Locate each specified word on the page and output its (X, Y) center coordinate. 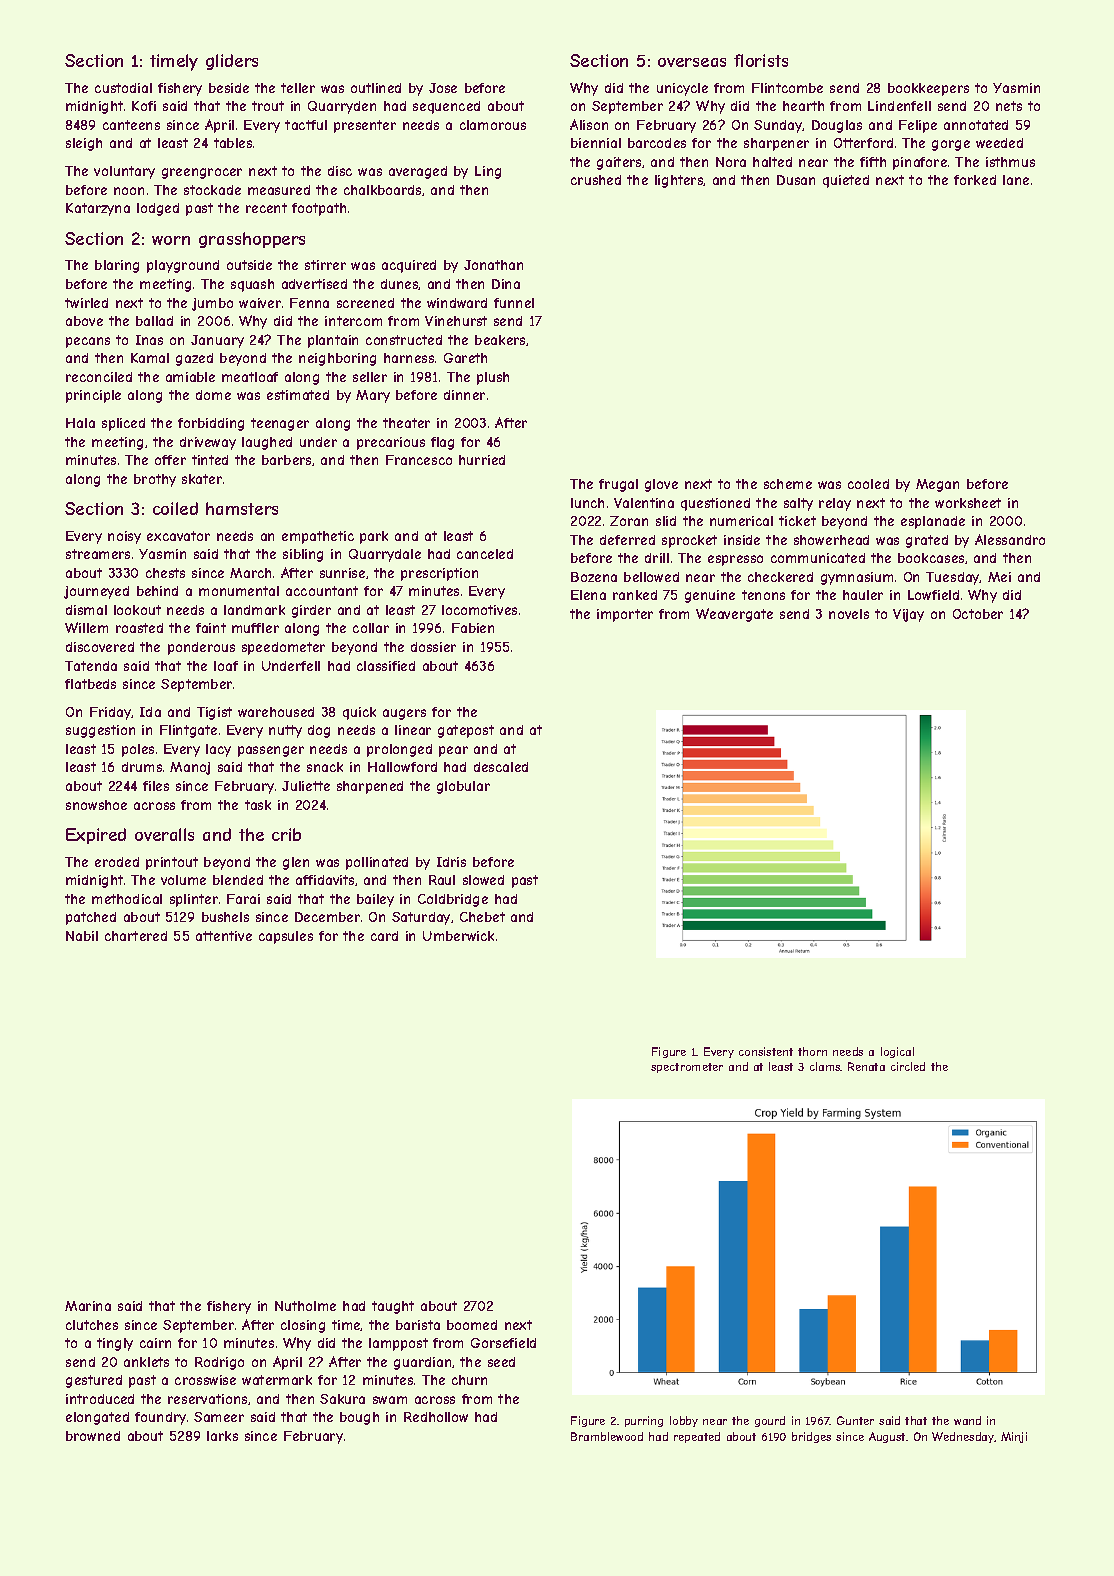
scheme (788, 484)
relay (835, 504)
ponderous (201, 648)
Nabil (82, 936)
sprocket (689, 541)
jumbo (212, 304)
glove (661, 485)
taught (393, 1307)
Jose (443, 88)
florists (761, 60)
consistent (766, 1051)
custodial (123, 88)
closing (303, 1326)
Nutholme (305, 1306)
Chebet (482, 917)
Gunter (855, 1420)
